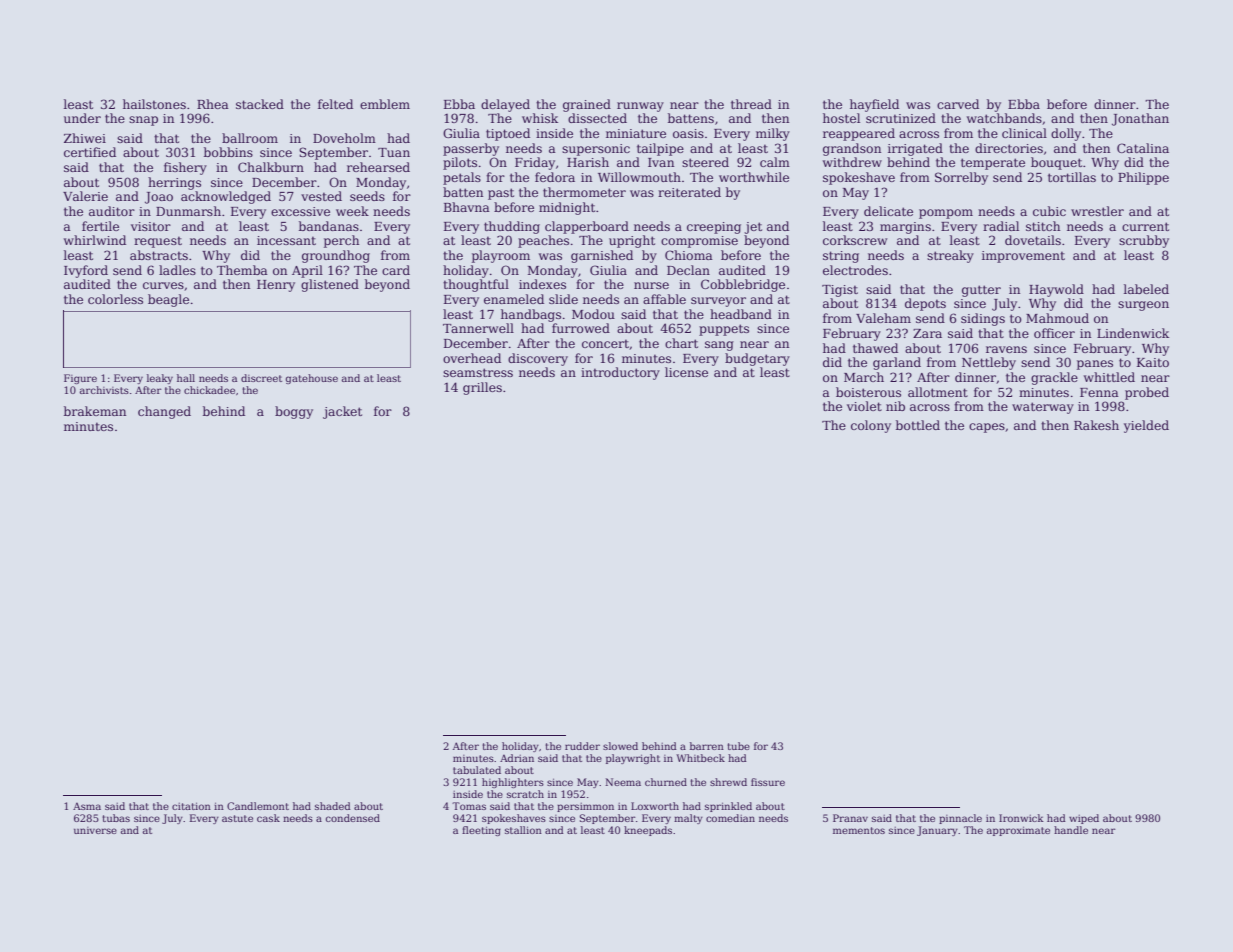  I want to click on curves, so click(163, 285).
